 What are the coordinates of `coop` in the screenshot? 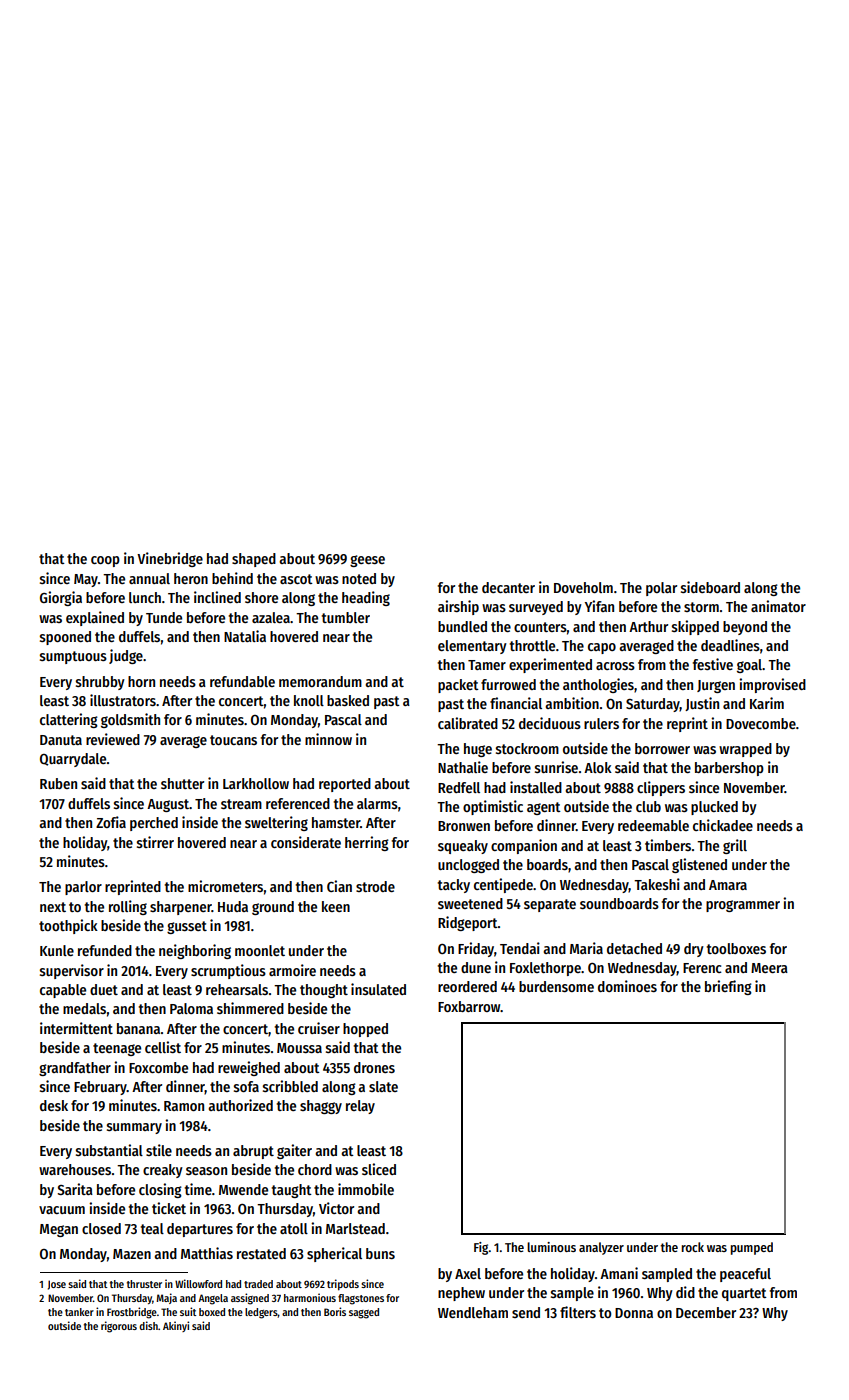 It's located at (105, 561).
